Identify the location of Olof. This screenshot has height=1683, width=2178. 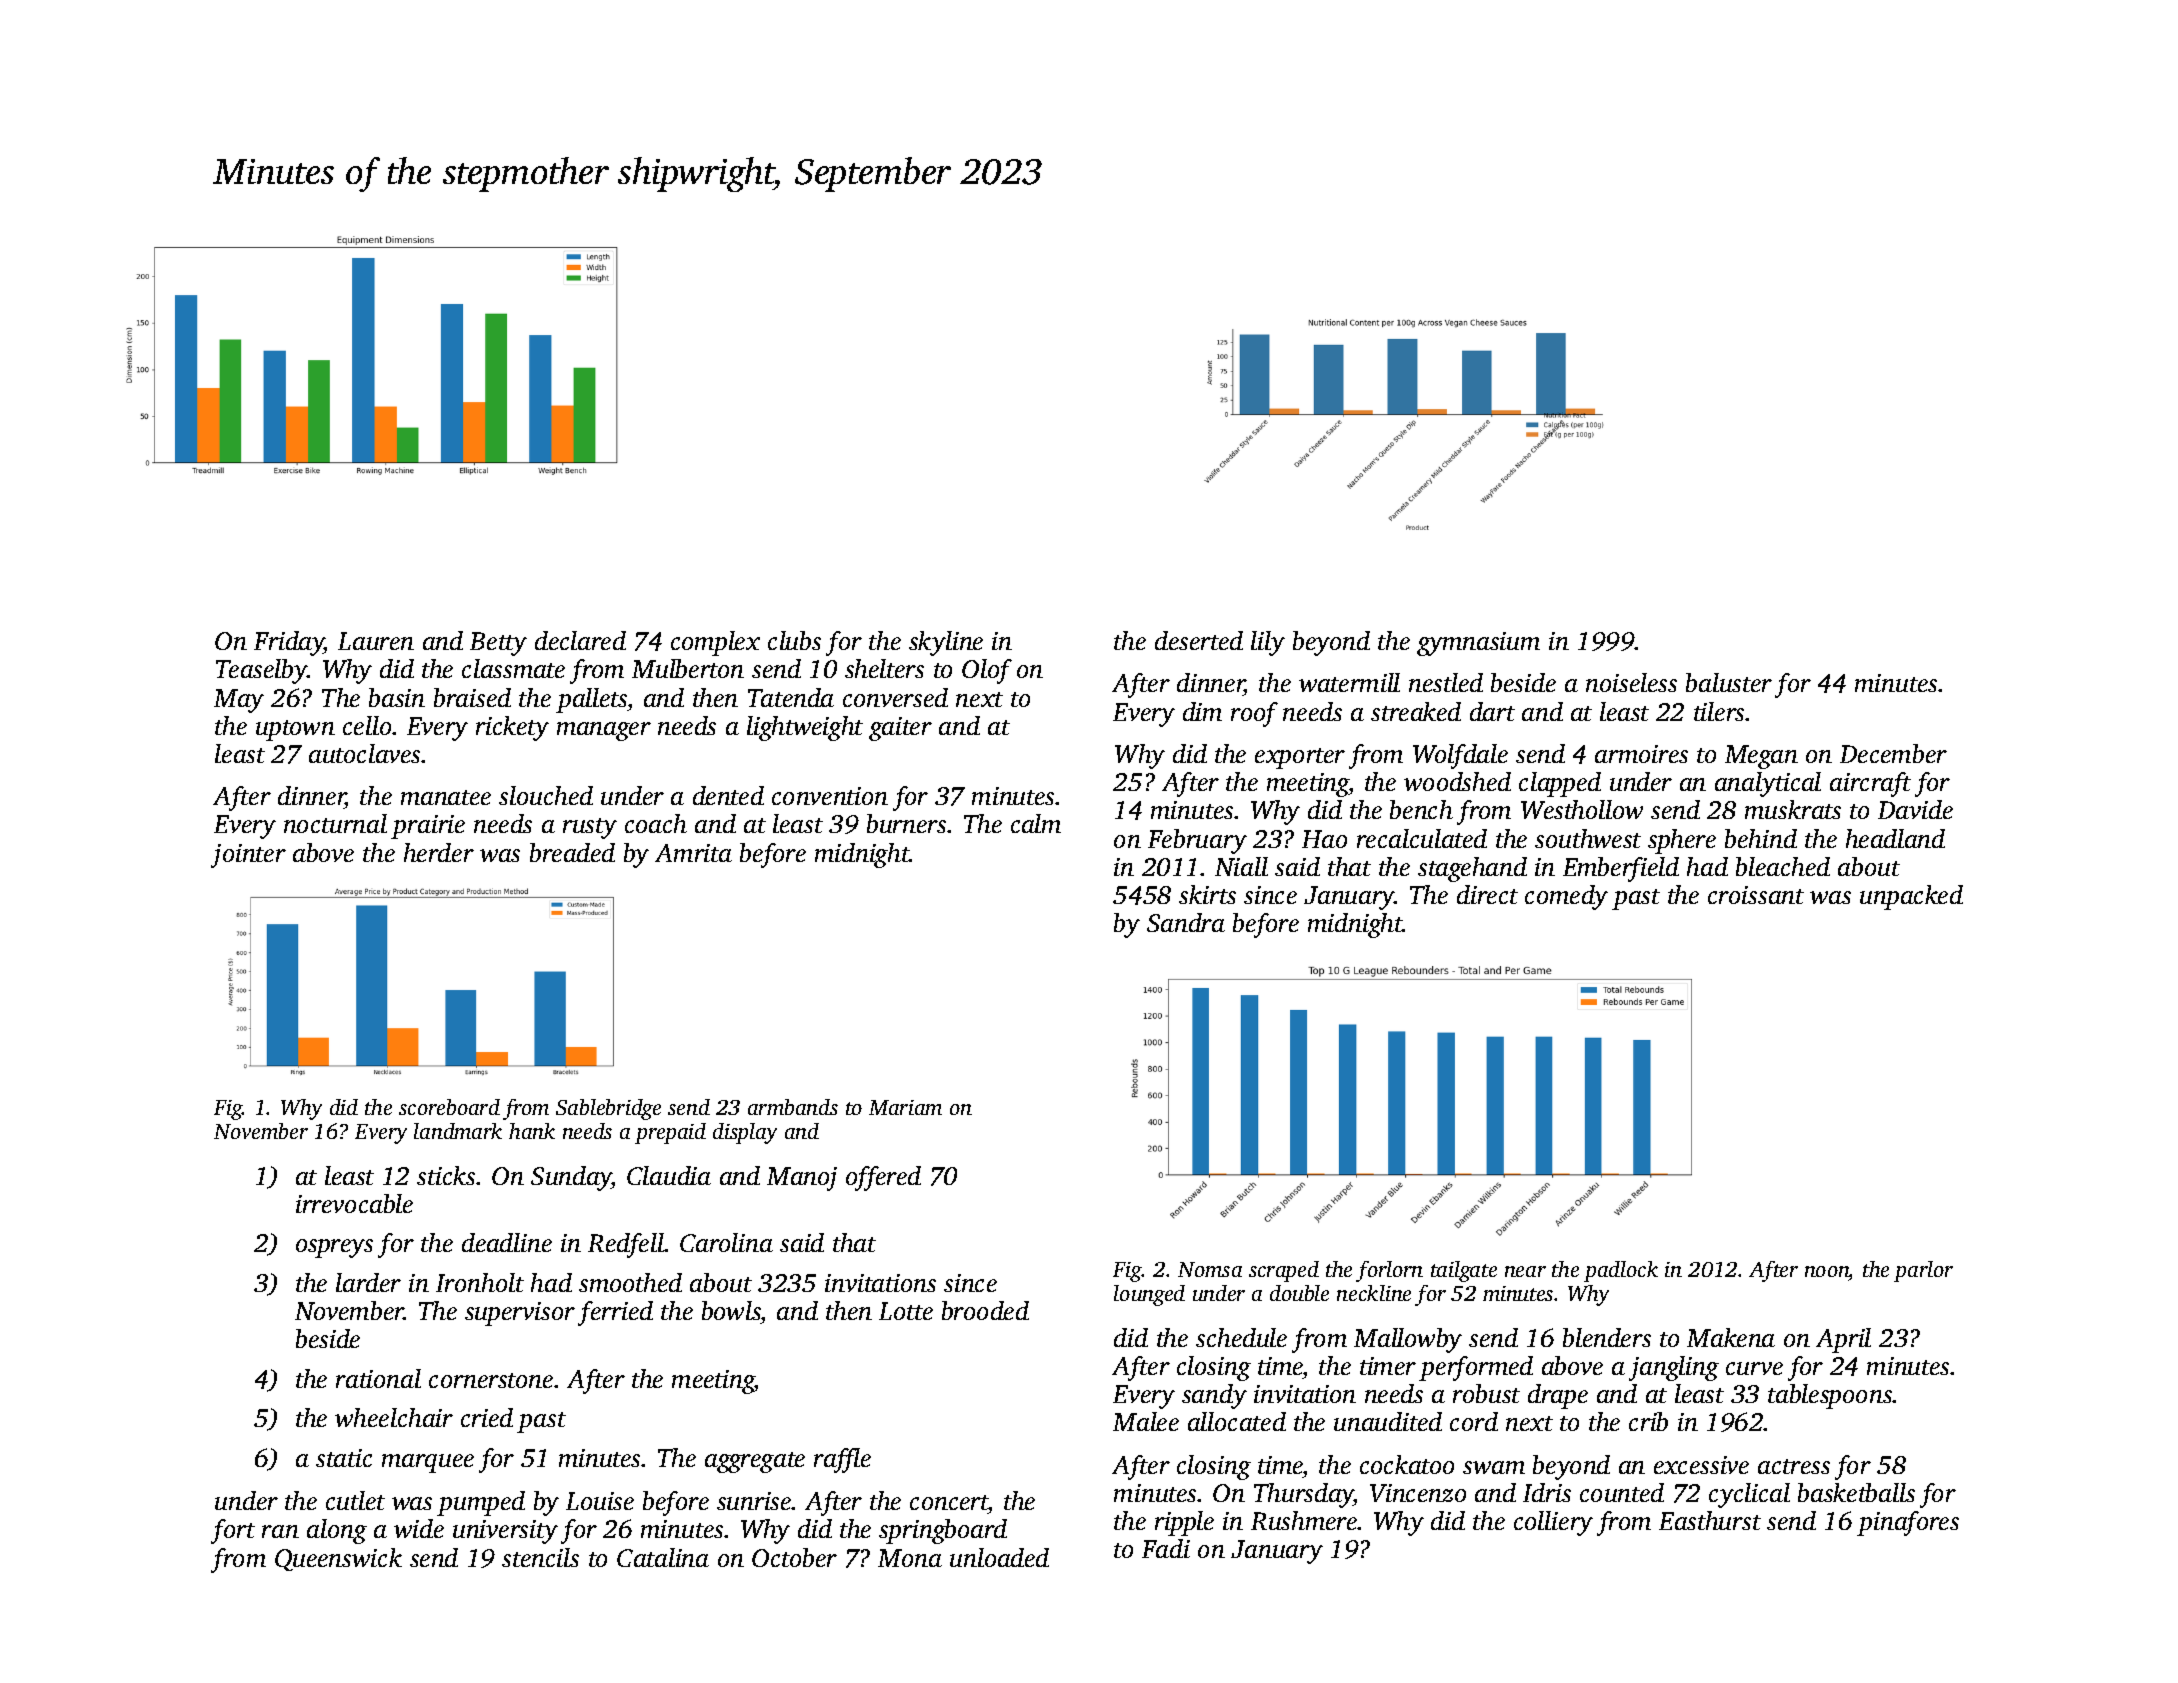
(987, 671).
